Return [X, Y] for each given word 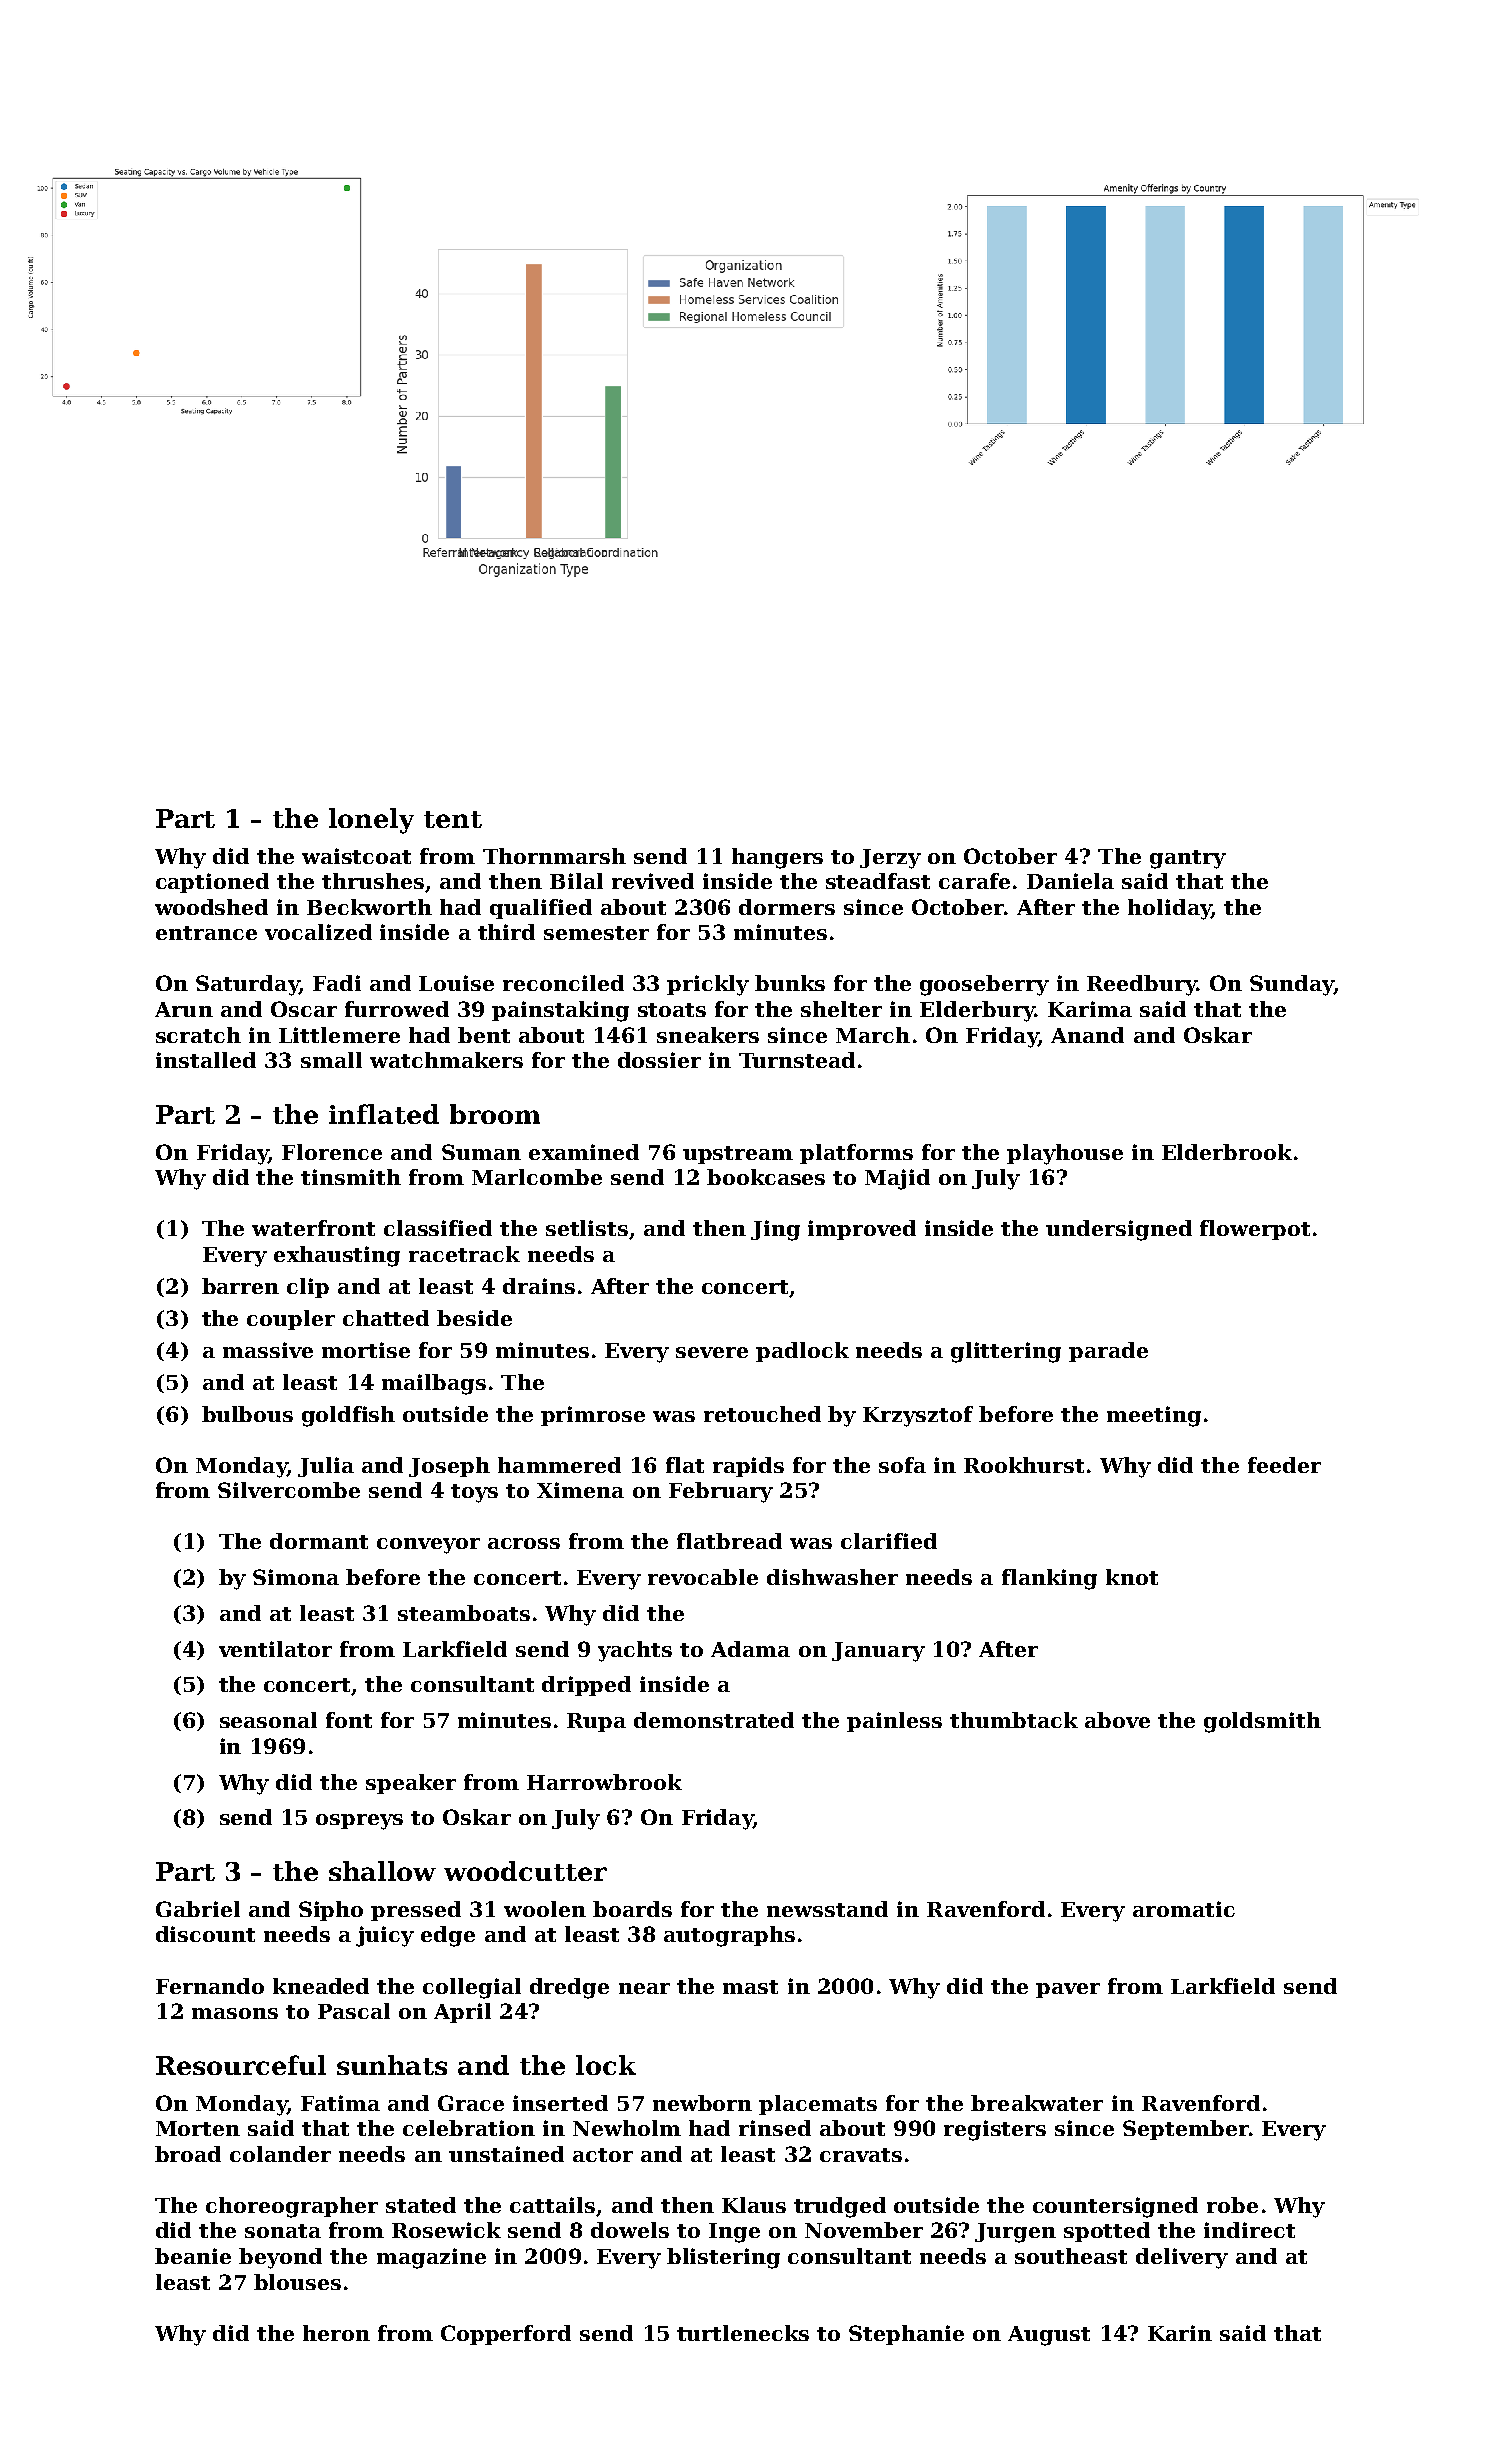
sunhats [392, 2065]
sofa [902, 1465]
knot [1132, 1577]
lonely [371, 821]
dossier [659, 1060]
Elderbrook [1227, 1152]
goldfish [348, 1416]
